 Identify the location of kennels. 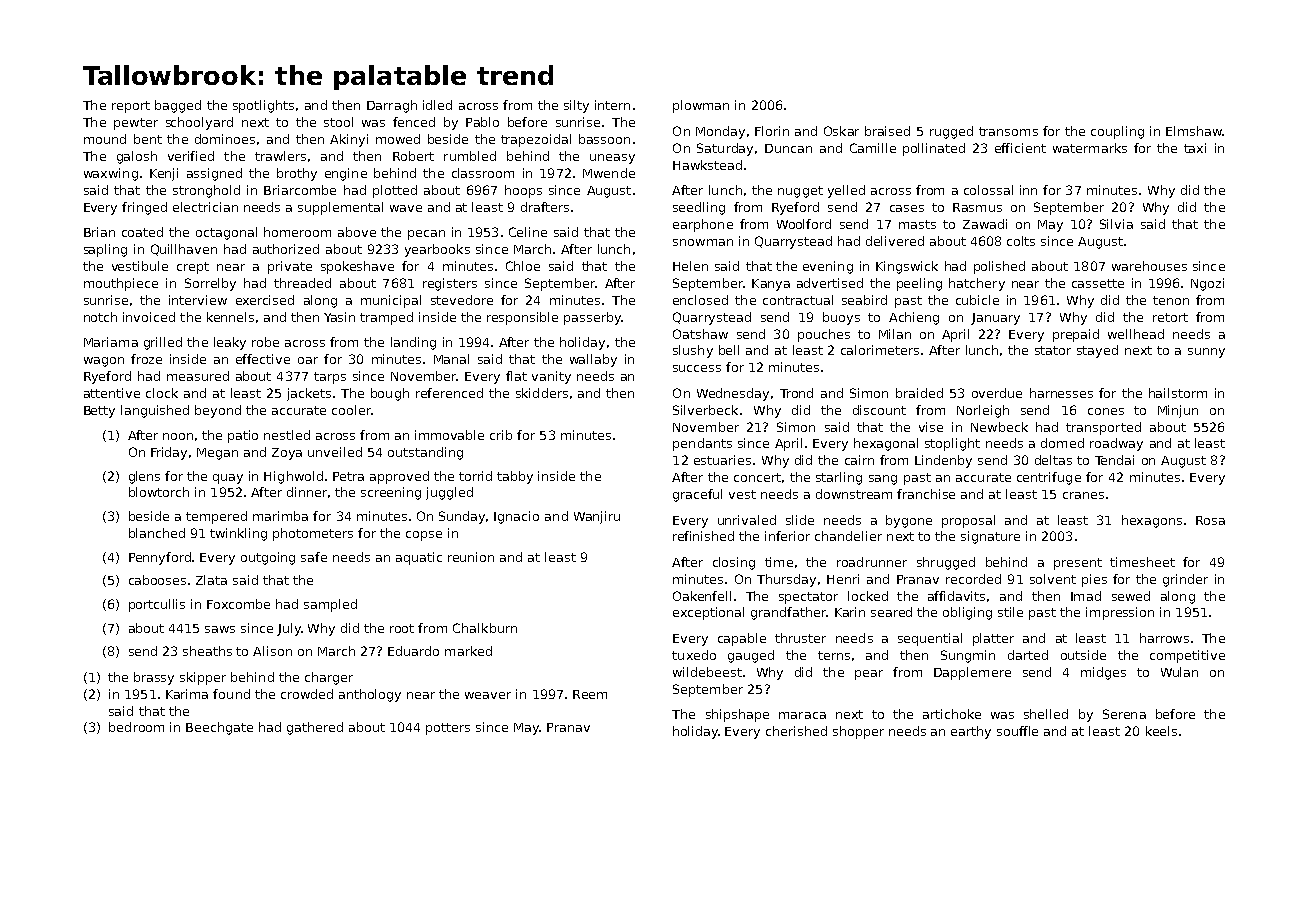
(230, 317).
